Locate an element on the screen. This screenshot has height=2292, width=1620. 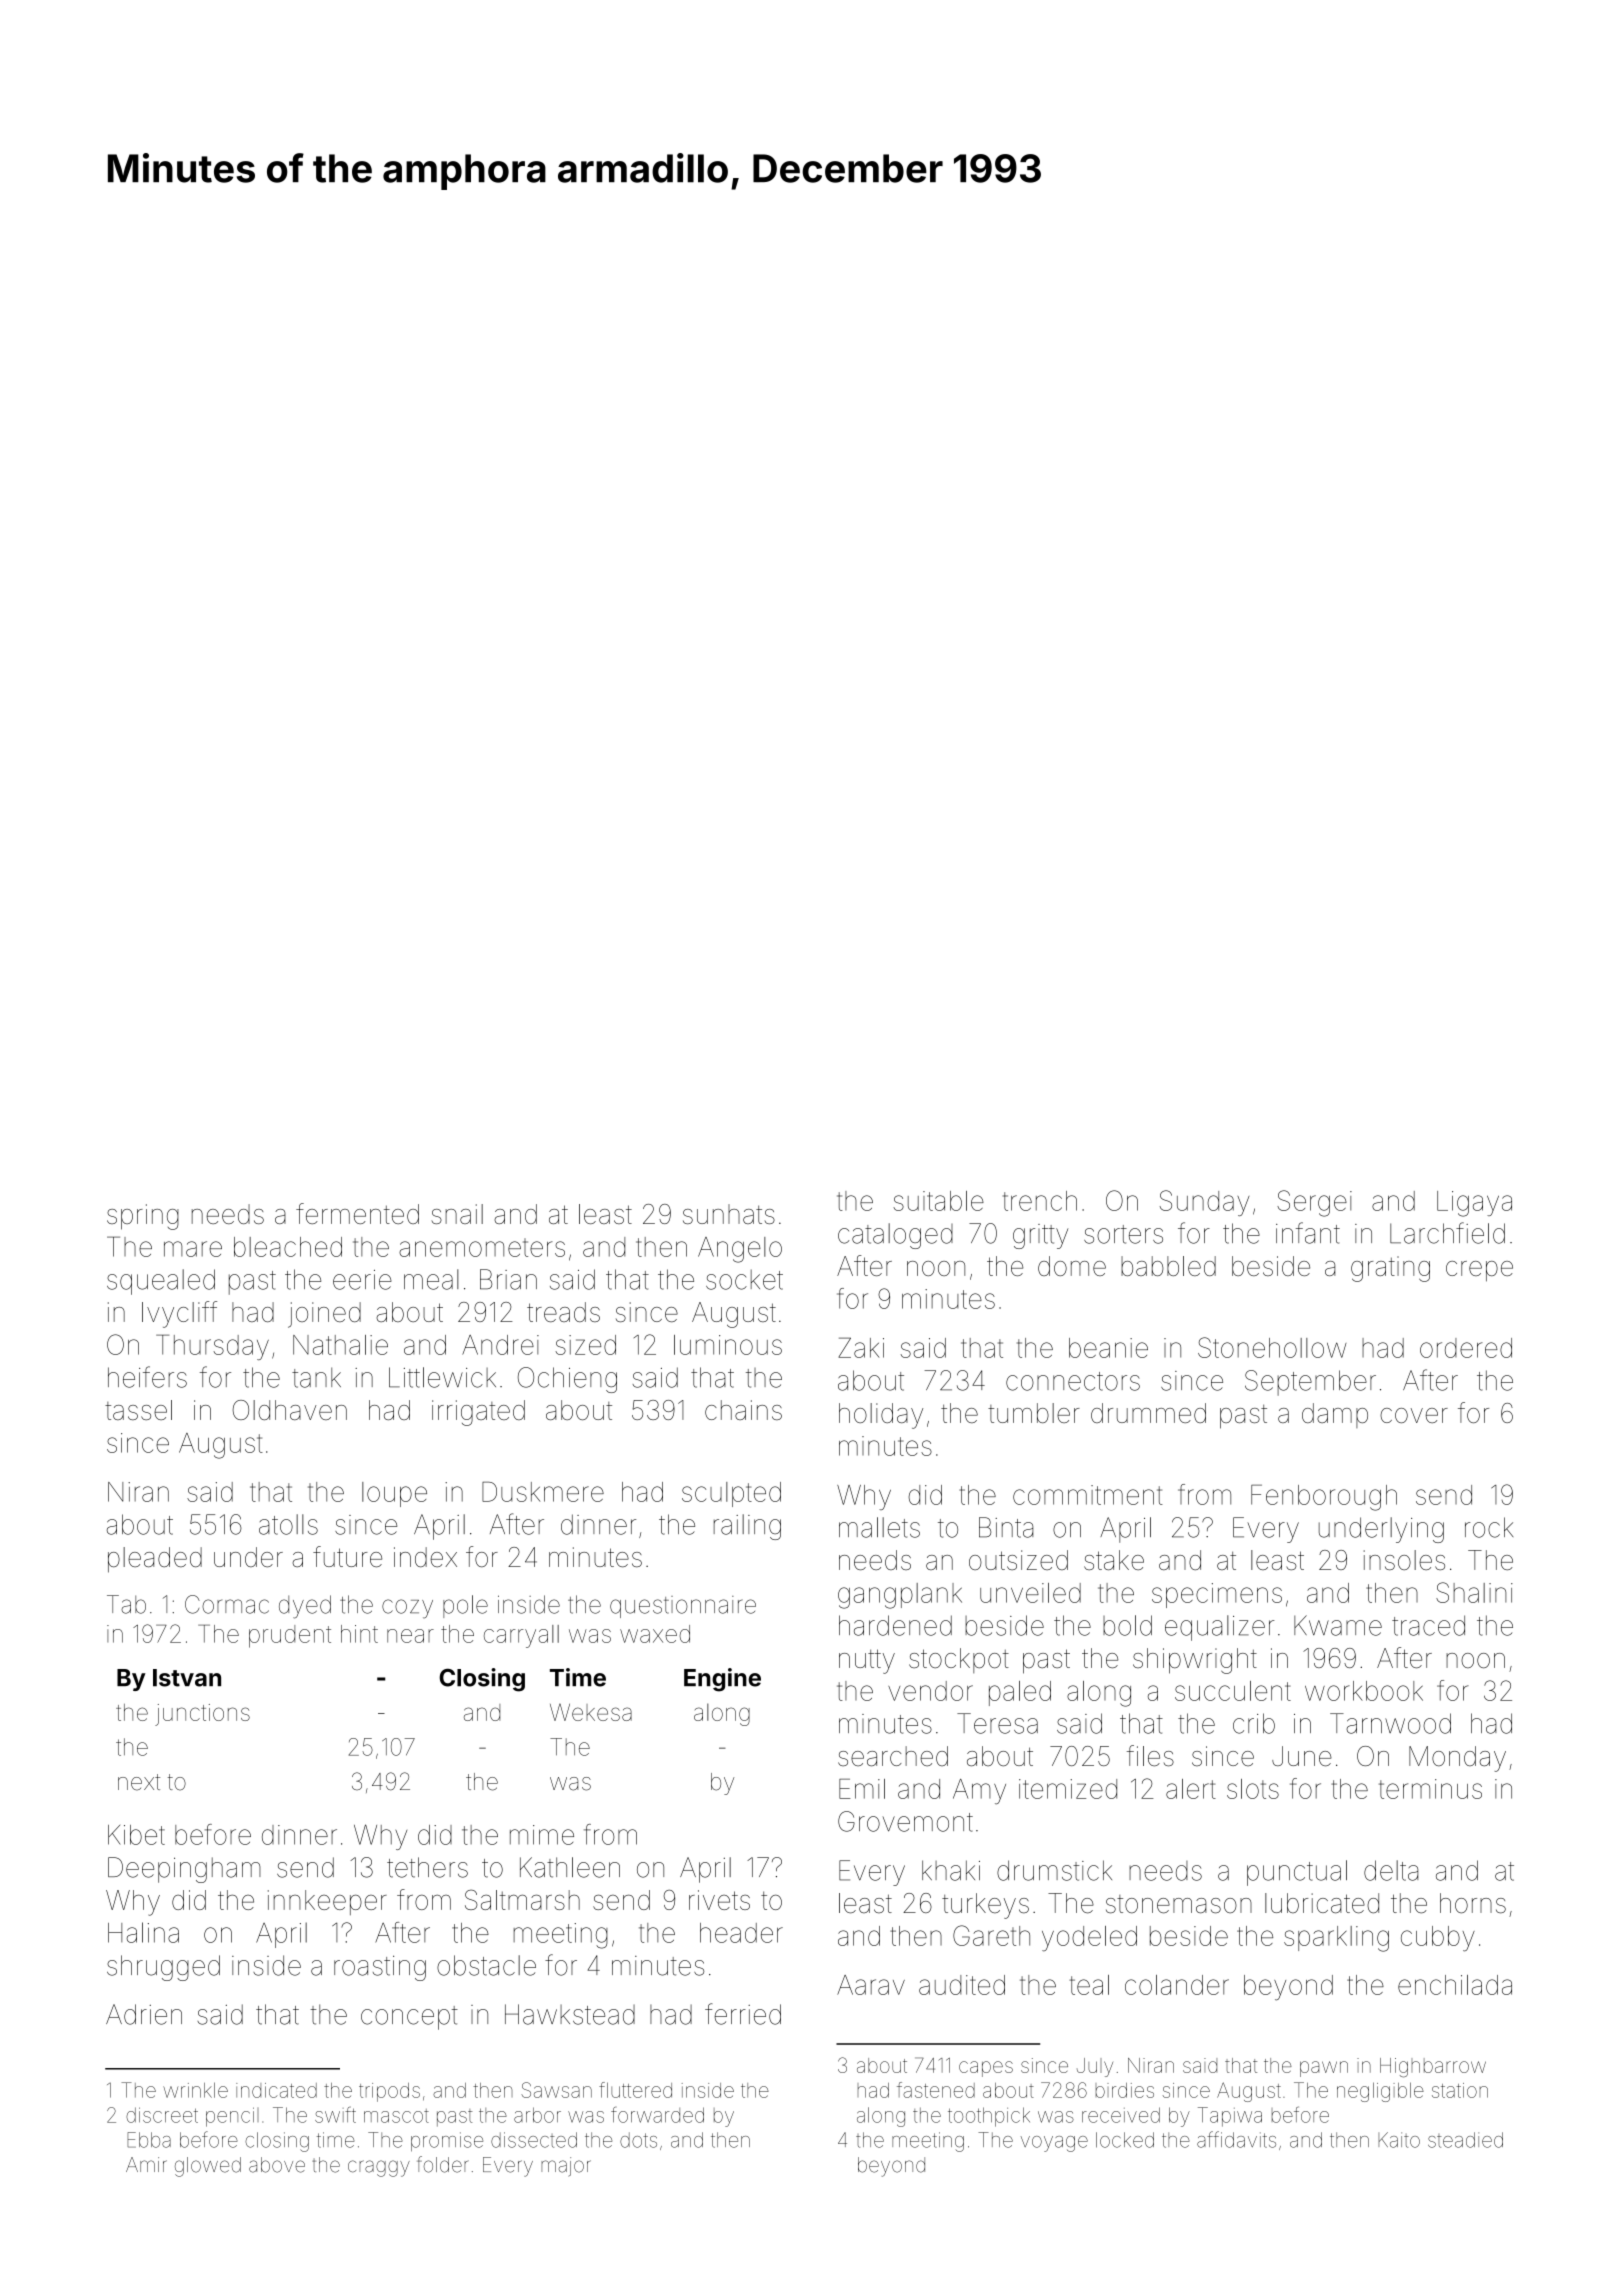
Zaki is located at coordinates (861, 1348).
